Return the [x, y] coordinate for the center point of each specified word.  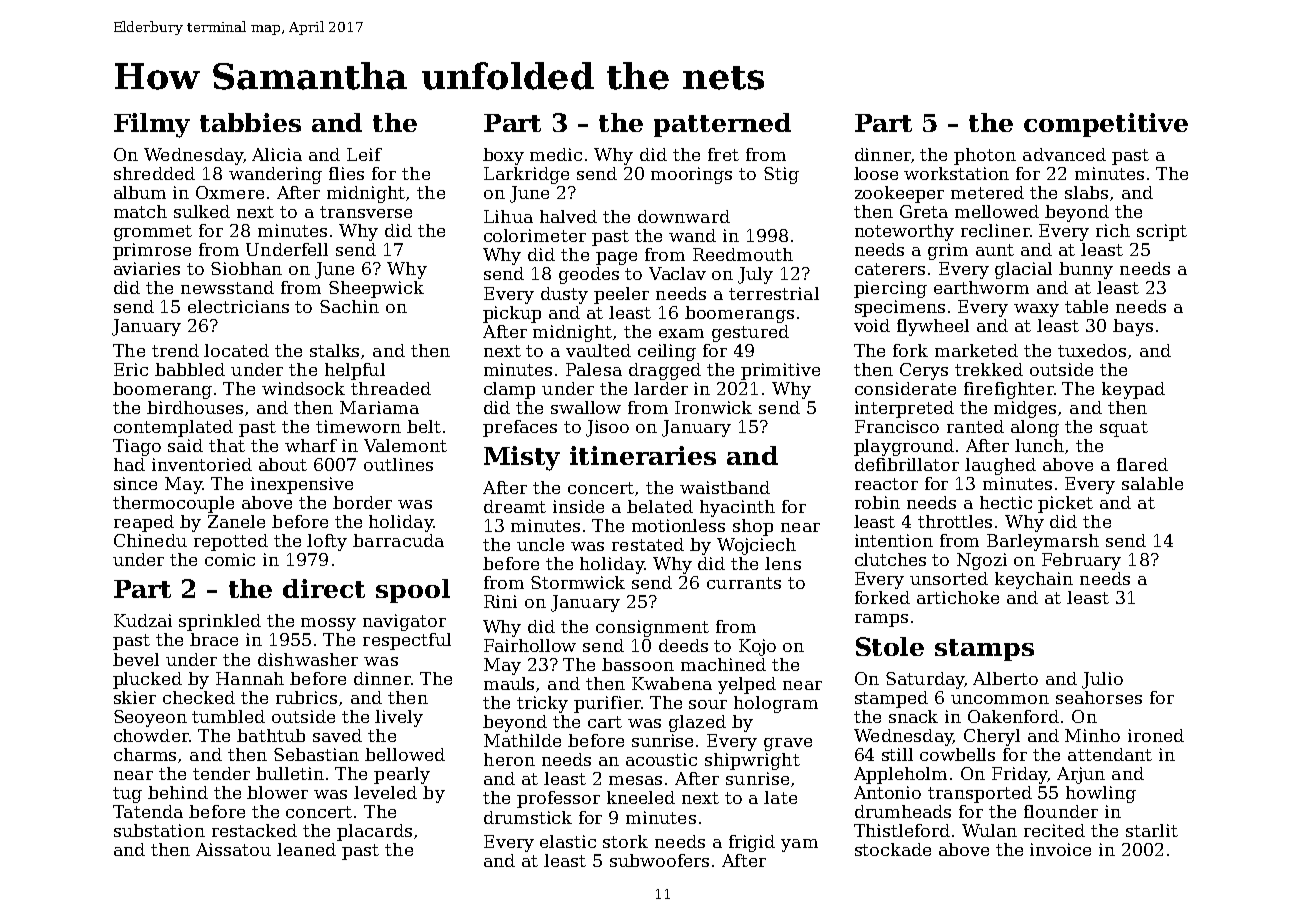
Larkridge [526, 175]
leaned [306, 849]
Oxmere [230, 192]
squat [1124, 429]
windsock [303, 388]
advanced [1064, 154]
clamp [509, 390]
